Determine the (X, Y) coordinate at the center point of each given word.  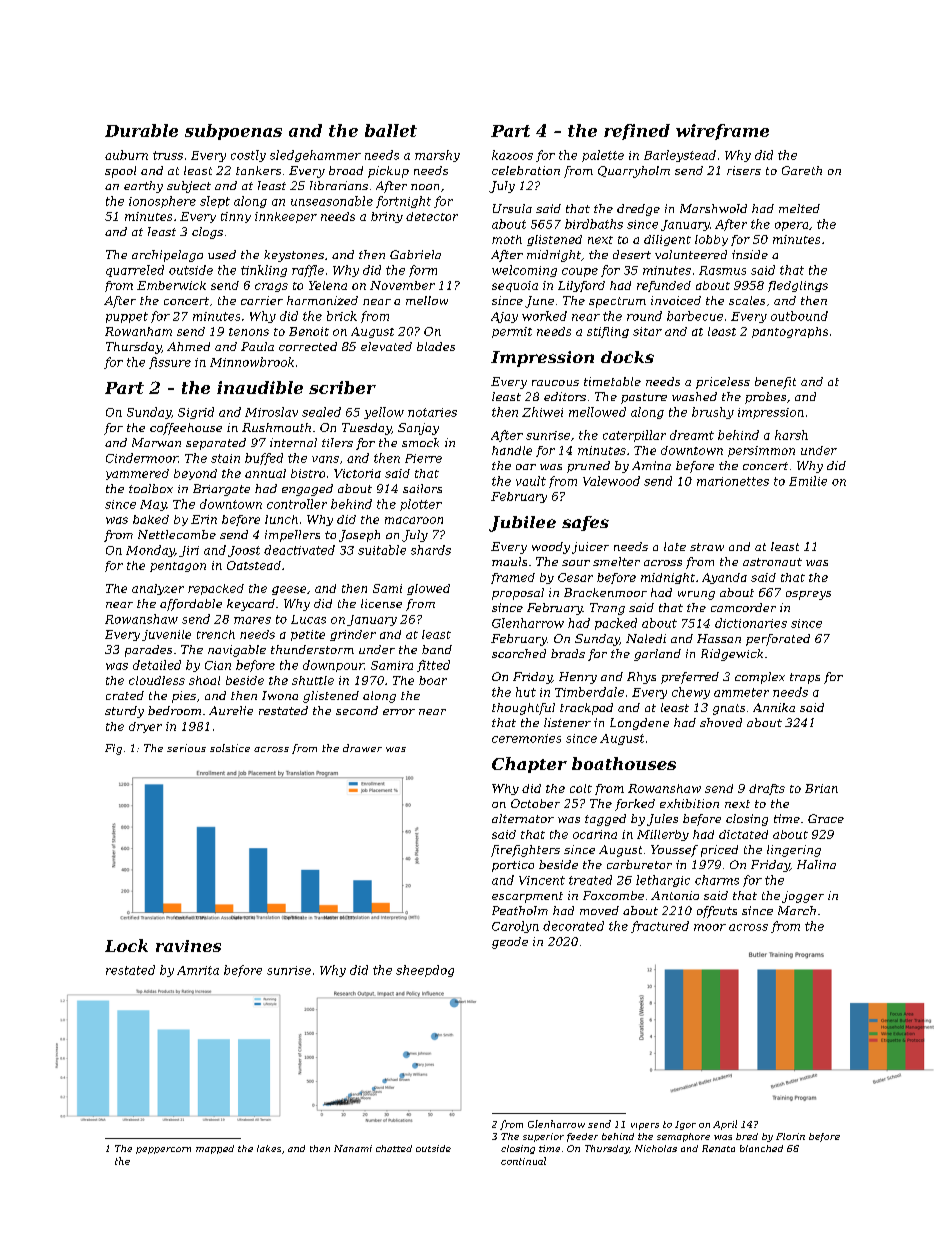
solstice (230, 748)
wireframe (722, 132)
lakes (269, 1148)
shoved (721, 722)
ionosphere (162, 202)
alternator (523, 818)
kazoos (512, 155)
